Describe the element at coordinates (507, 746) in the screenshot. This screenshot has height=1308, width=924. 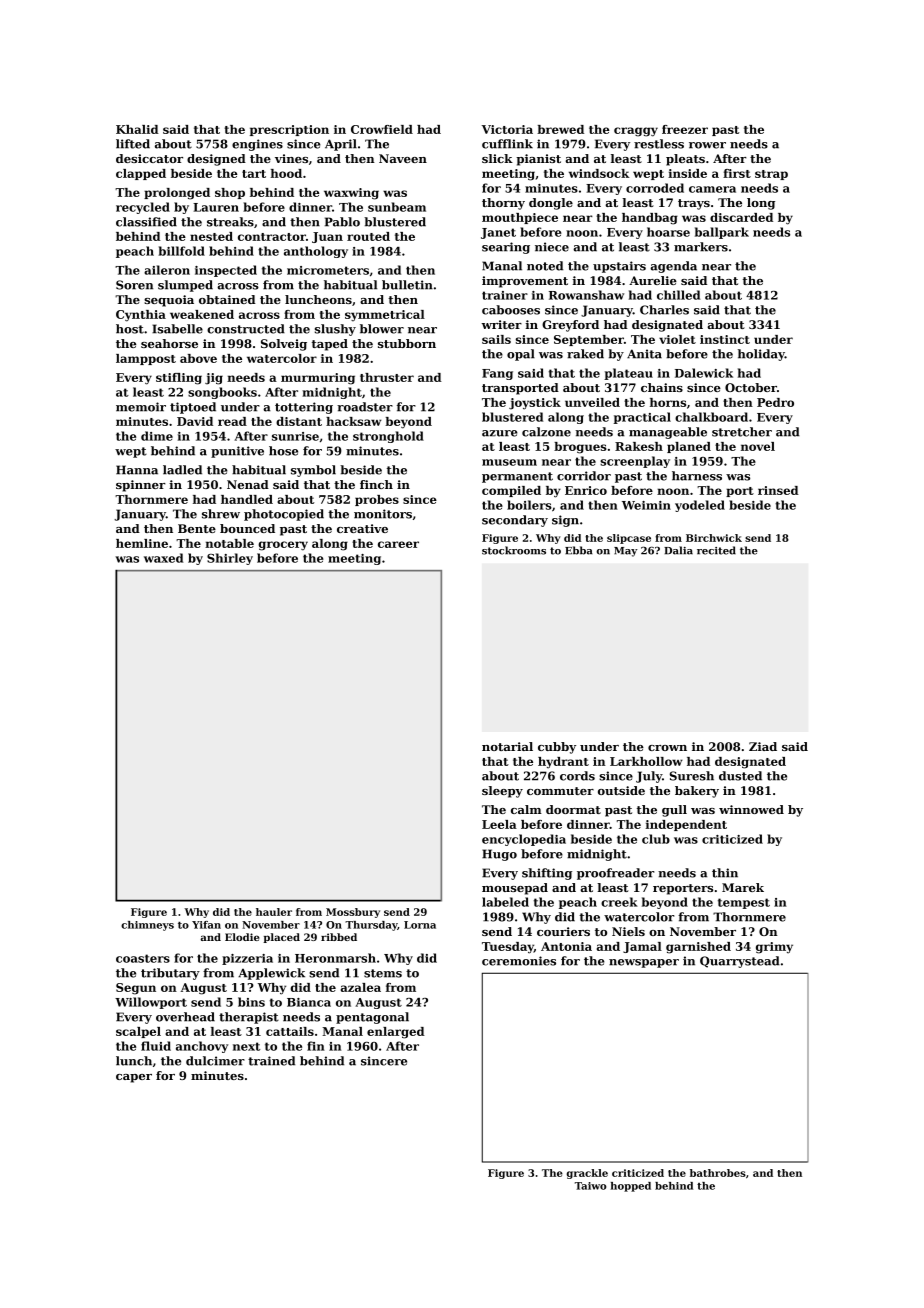
I see `notarial` at that location.
